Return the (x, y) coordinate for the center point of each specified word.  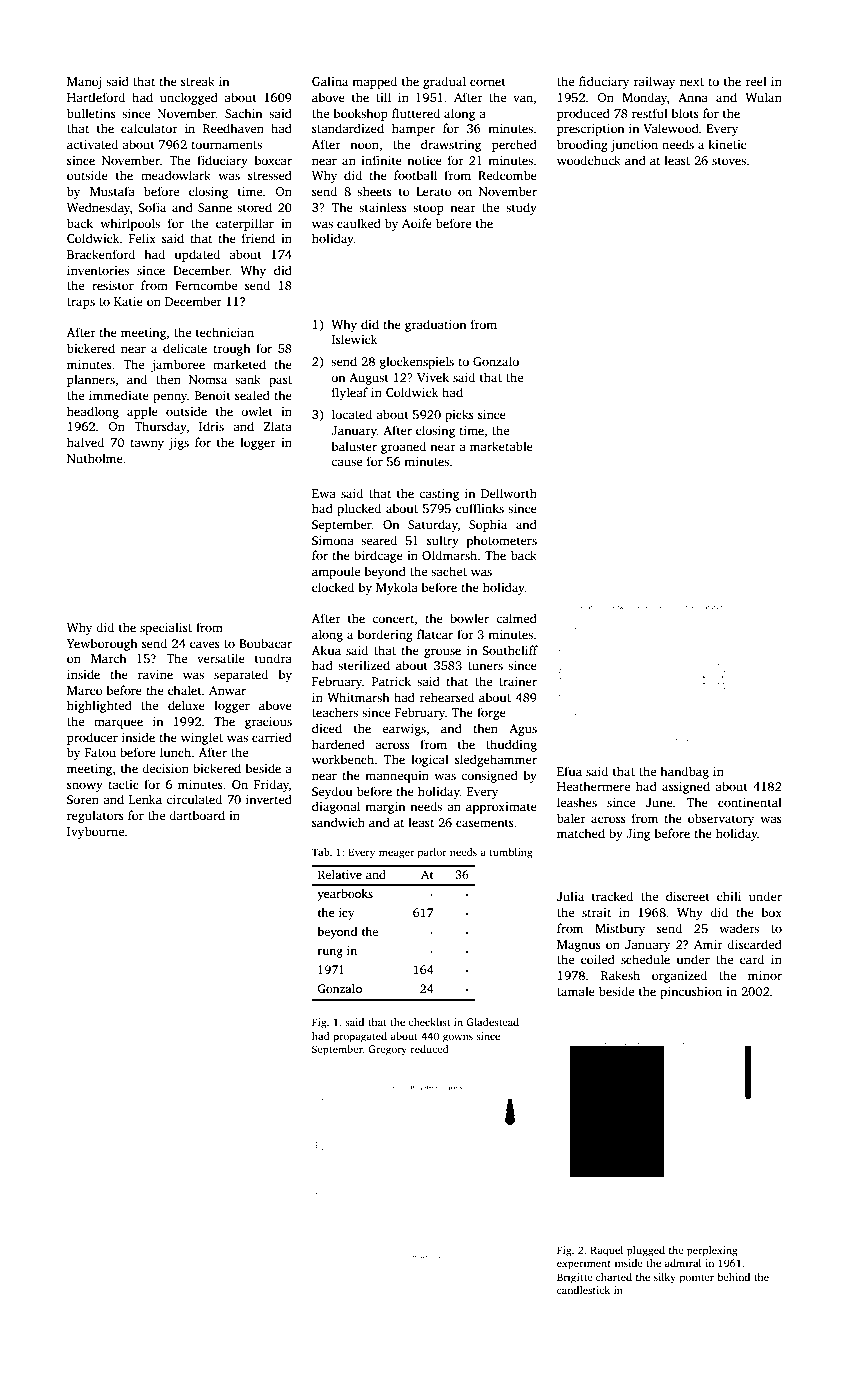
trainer (518, 681)
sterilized (364, 665)
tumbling (511, 853)
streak (198, 81)
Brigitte (575, 1278)
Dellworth (509, 493)
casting (439, 495)
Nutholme (95, 458)
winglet (202, 738)
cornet (488, 82)
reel (756, 81)
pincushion (691, 992)
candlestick (583, 1290)
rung (330, 953)
